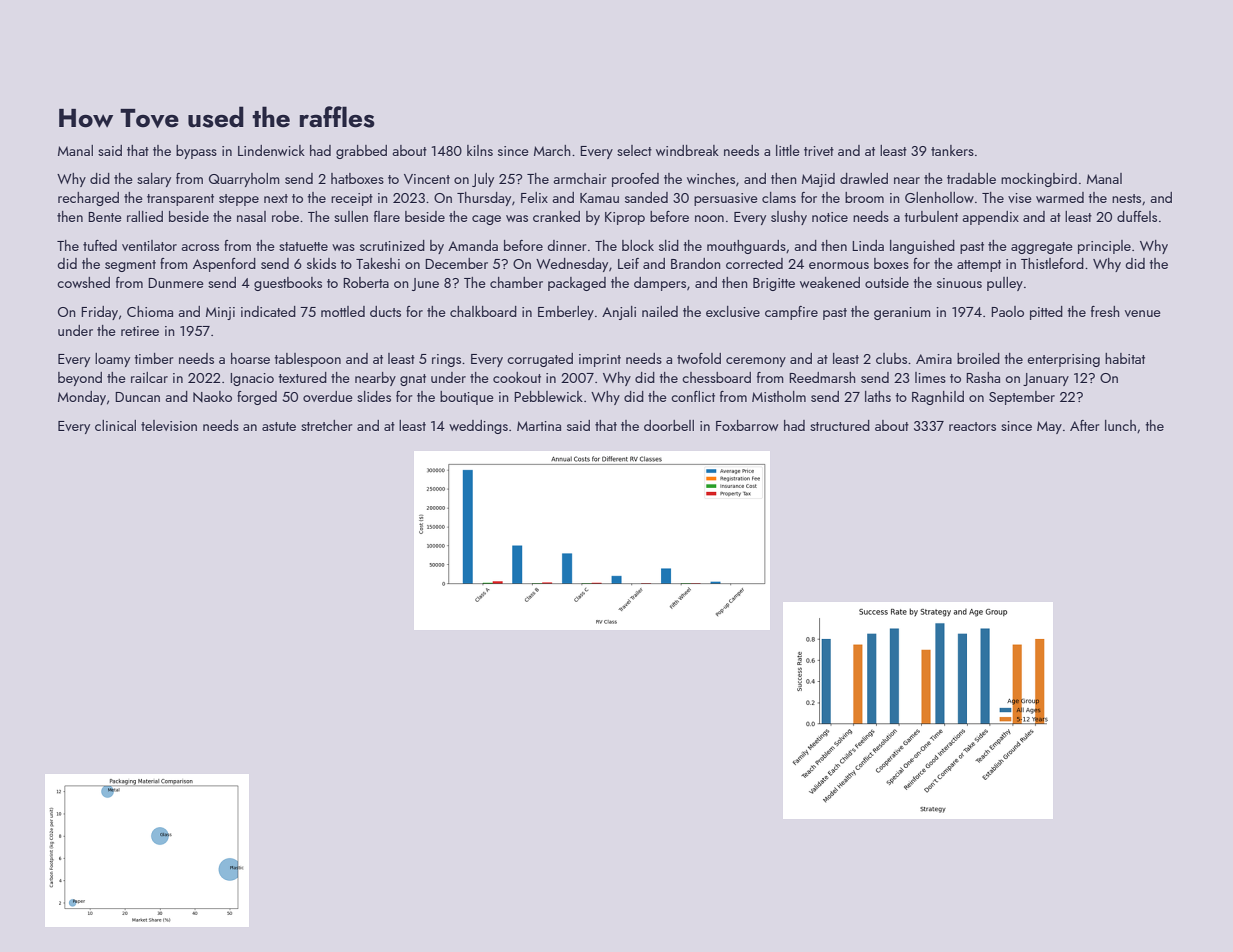 This screenshot has height=952, width=1233. What do you see at coordinates (1046, 313) in the screenshot?
I see `pitted` at bounding box center [1046, 313].
